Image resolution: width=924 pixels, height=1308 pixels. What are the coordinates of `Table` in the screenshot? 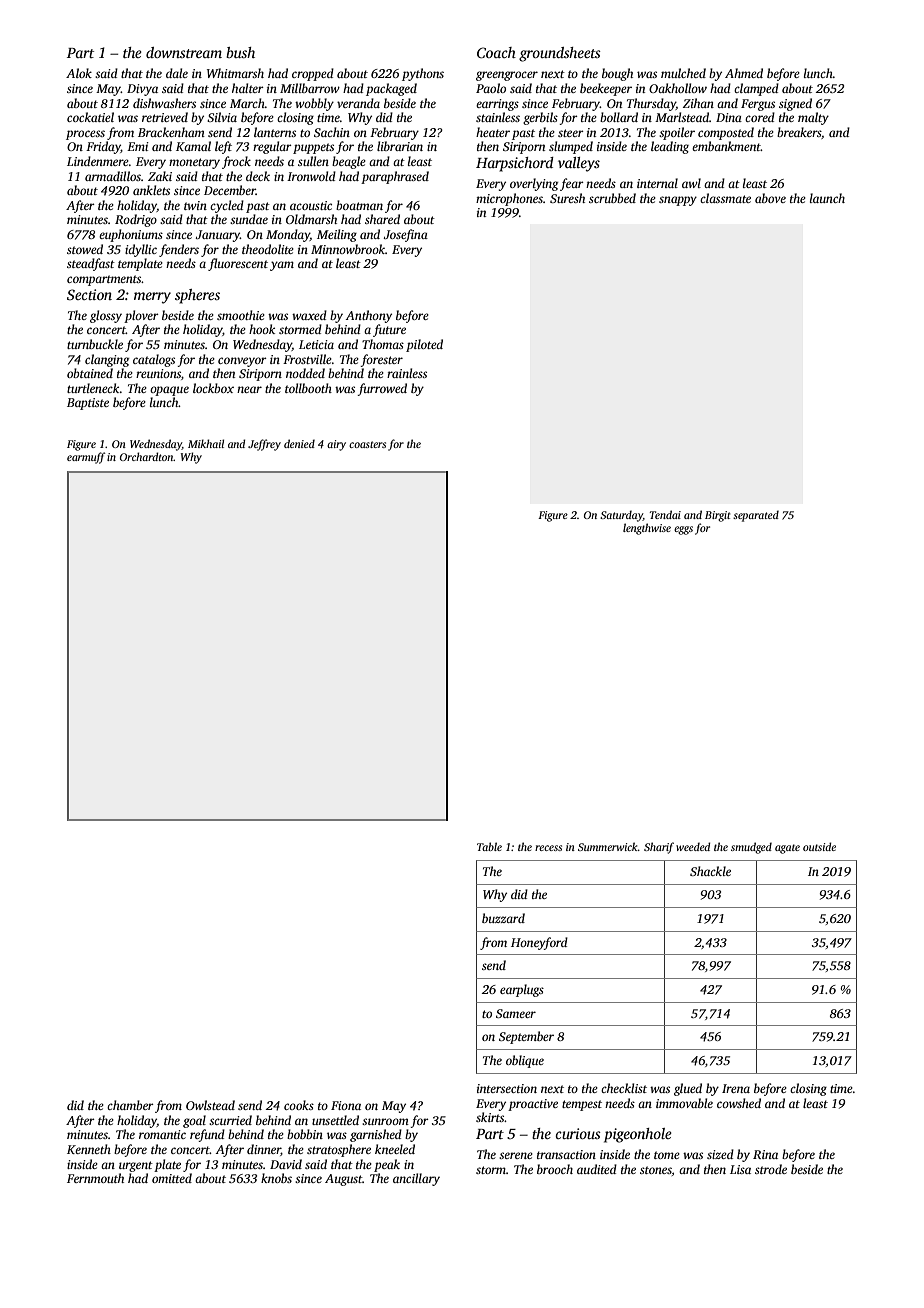 It's located at (489, 846).
